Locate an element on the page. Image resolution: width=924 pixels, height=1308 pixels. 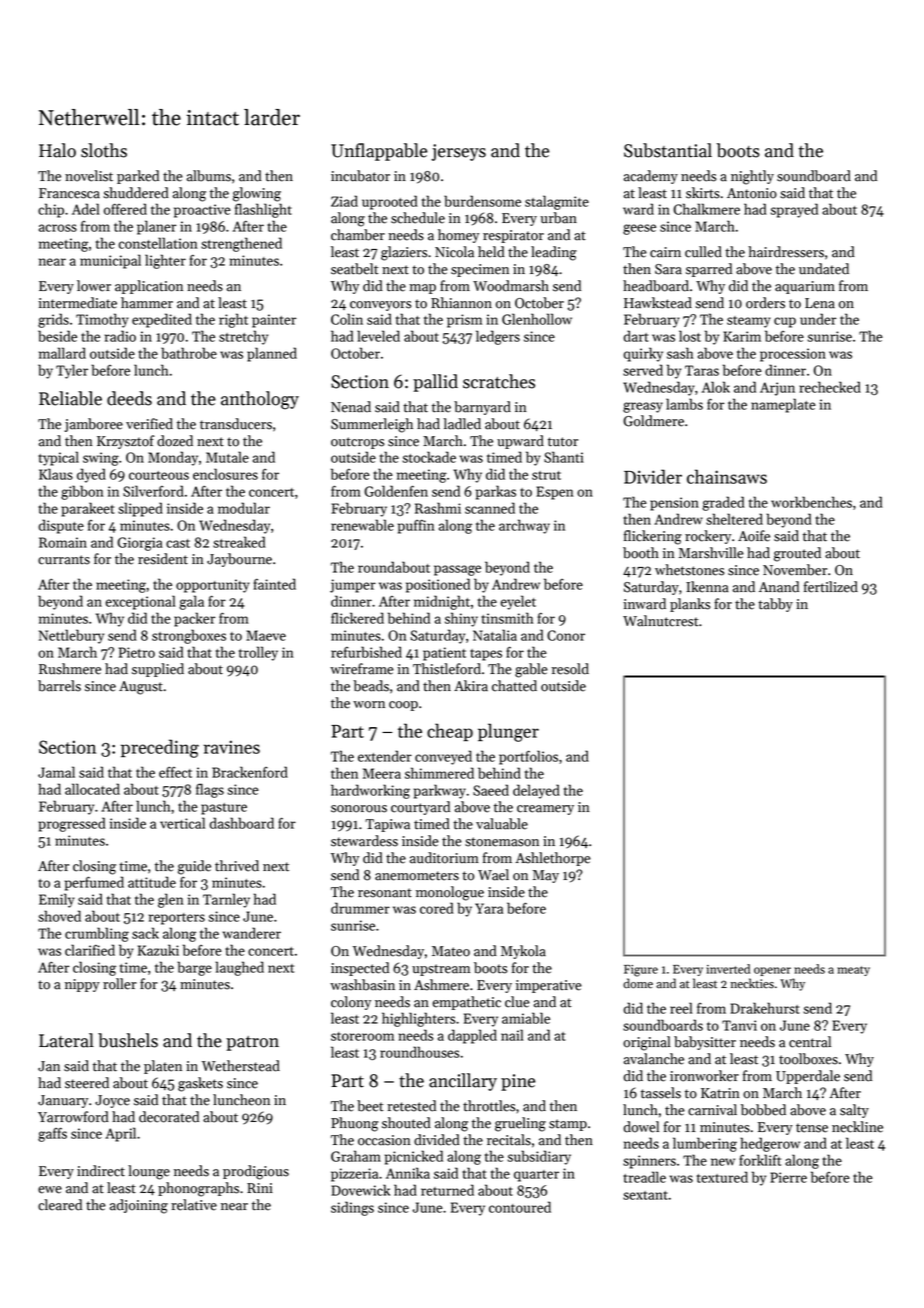
Unflappable is located at coordinates (379, 152).
